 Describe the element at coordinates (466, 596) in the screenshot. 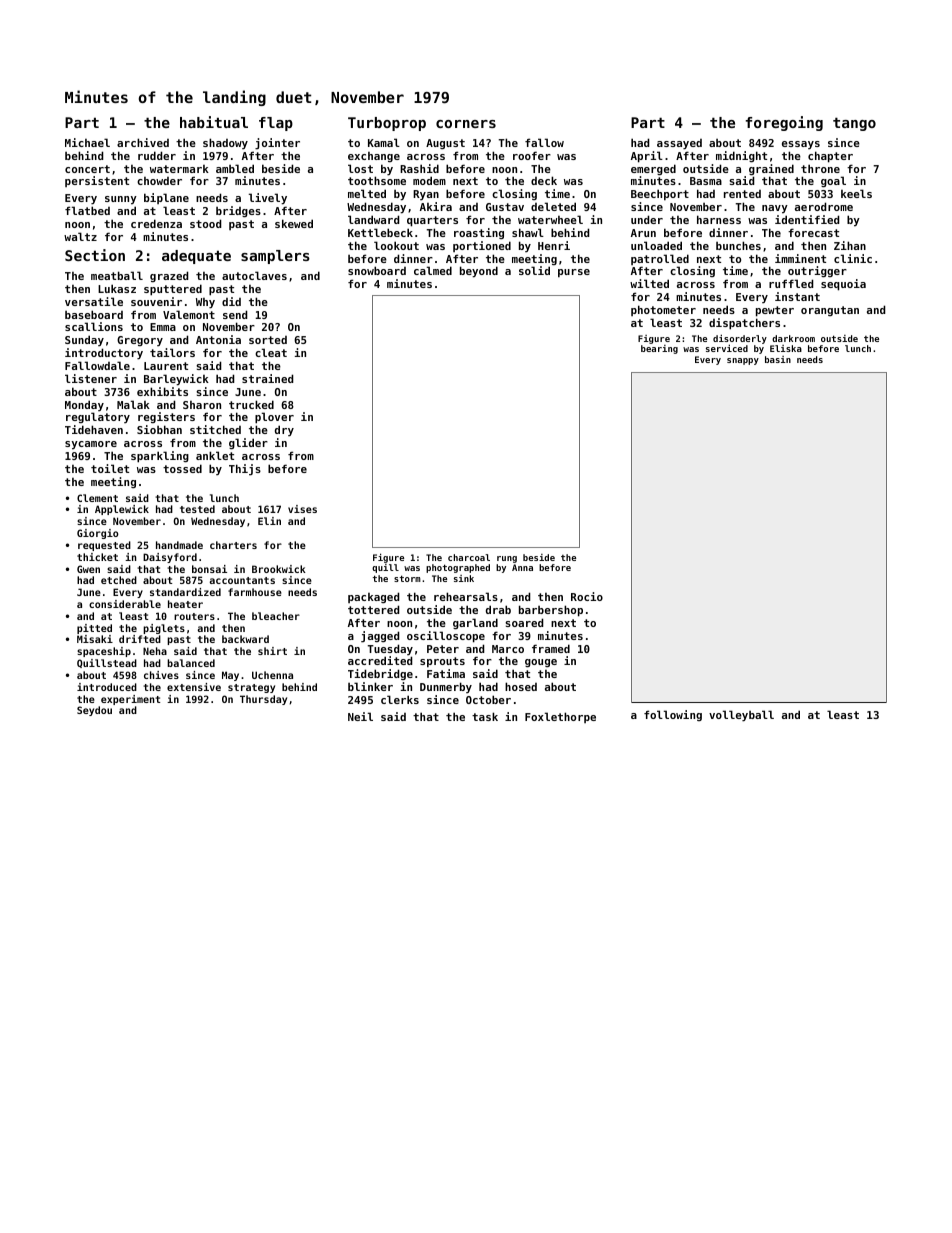

I see `rehearsals` at that location.
